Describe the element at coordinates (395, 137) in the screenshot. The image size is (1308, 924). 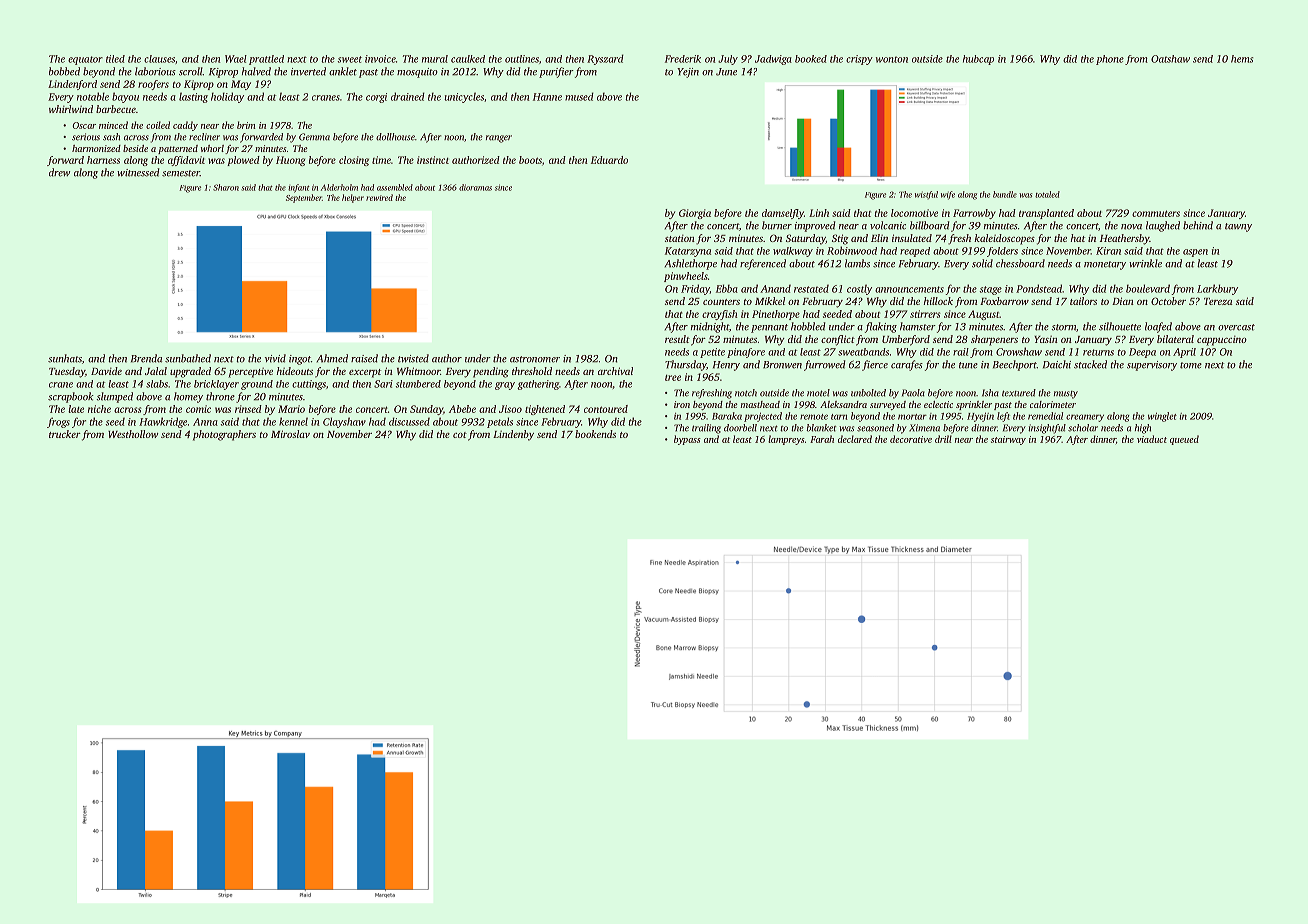
I see `dollhouse` at that location.
